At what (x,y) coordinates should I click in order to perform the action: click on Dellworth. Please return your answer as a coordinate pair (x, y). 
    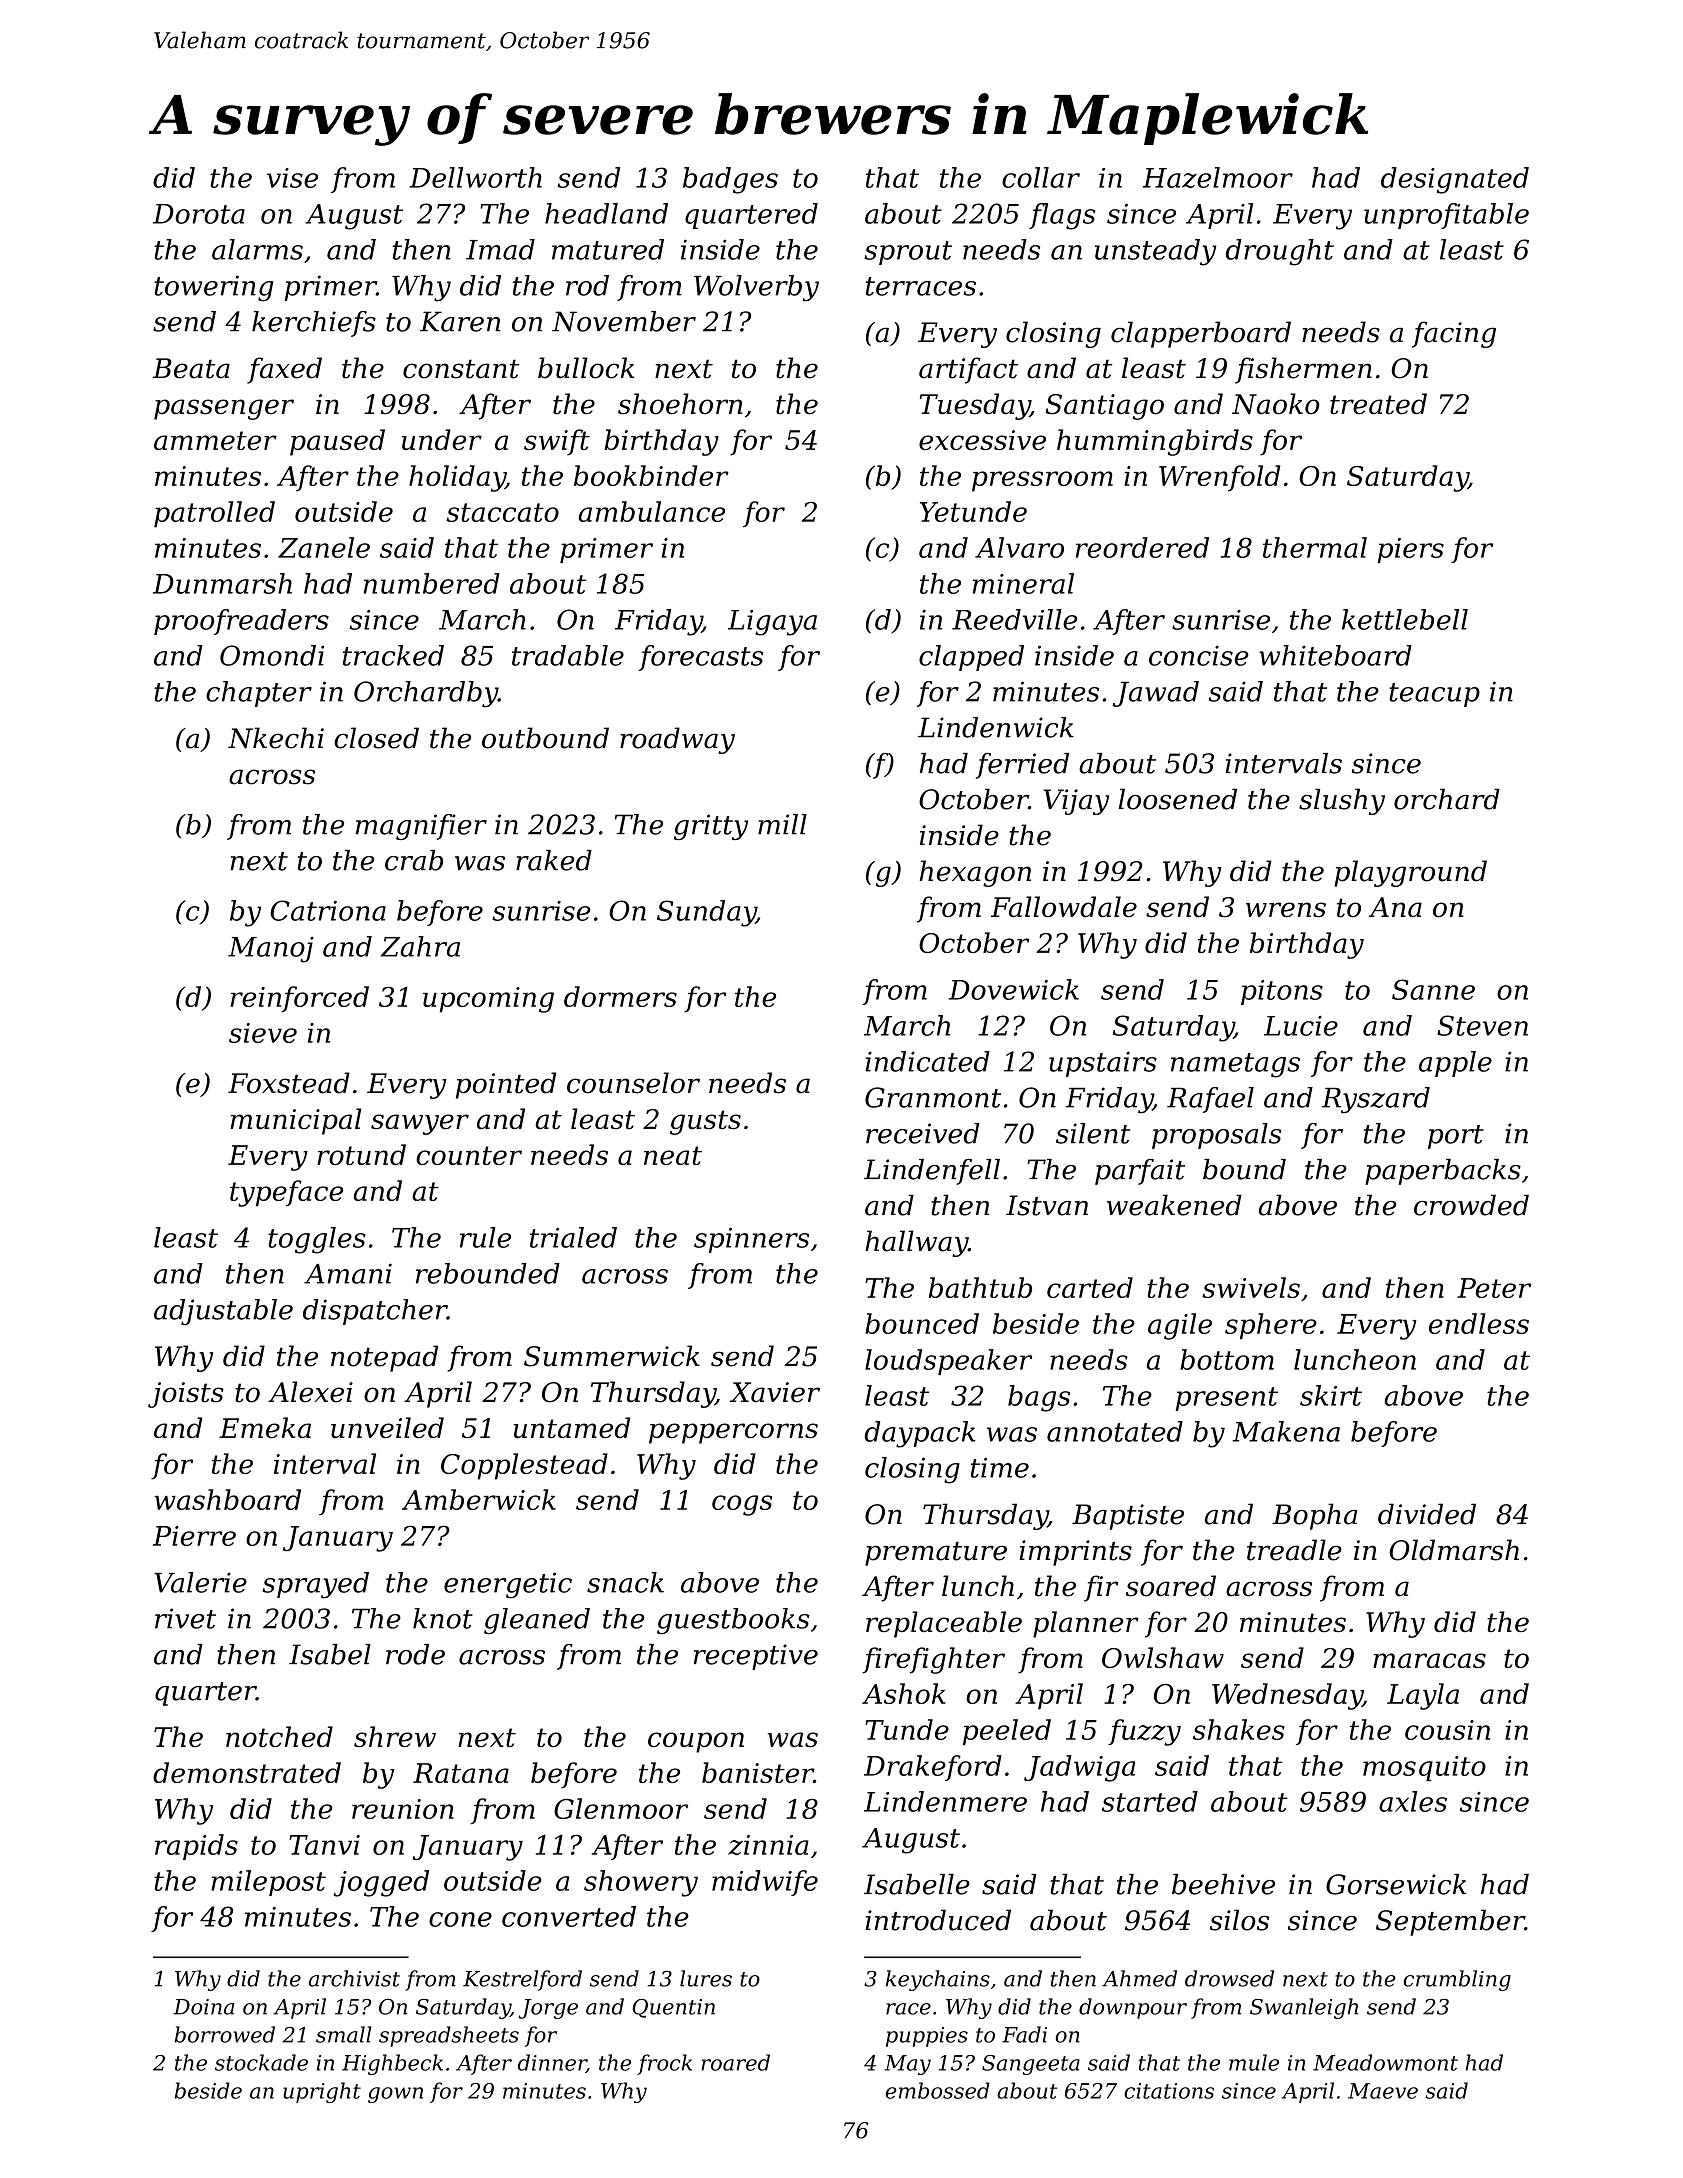
    Looking at the image, I should click on (475, 177).
